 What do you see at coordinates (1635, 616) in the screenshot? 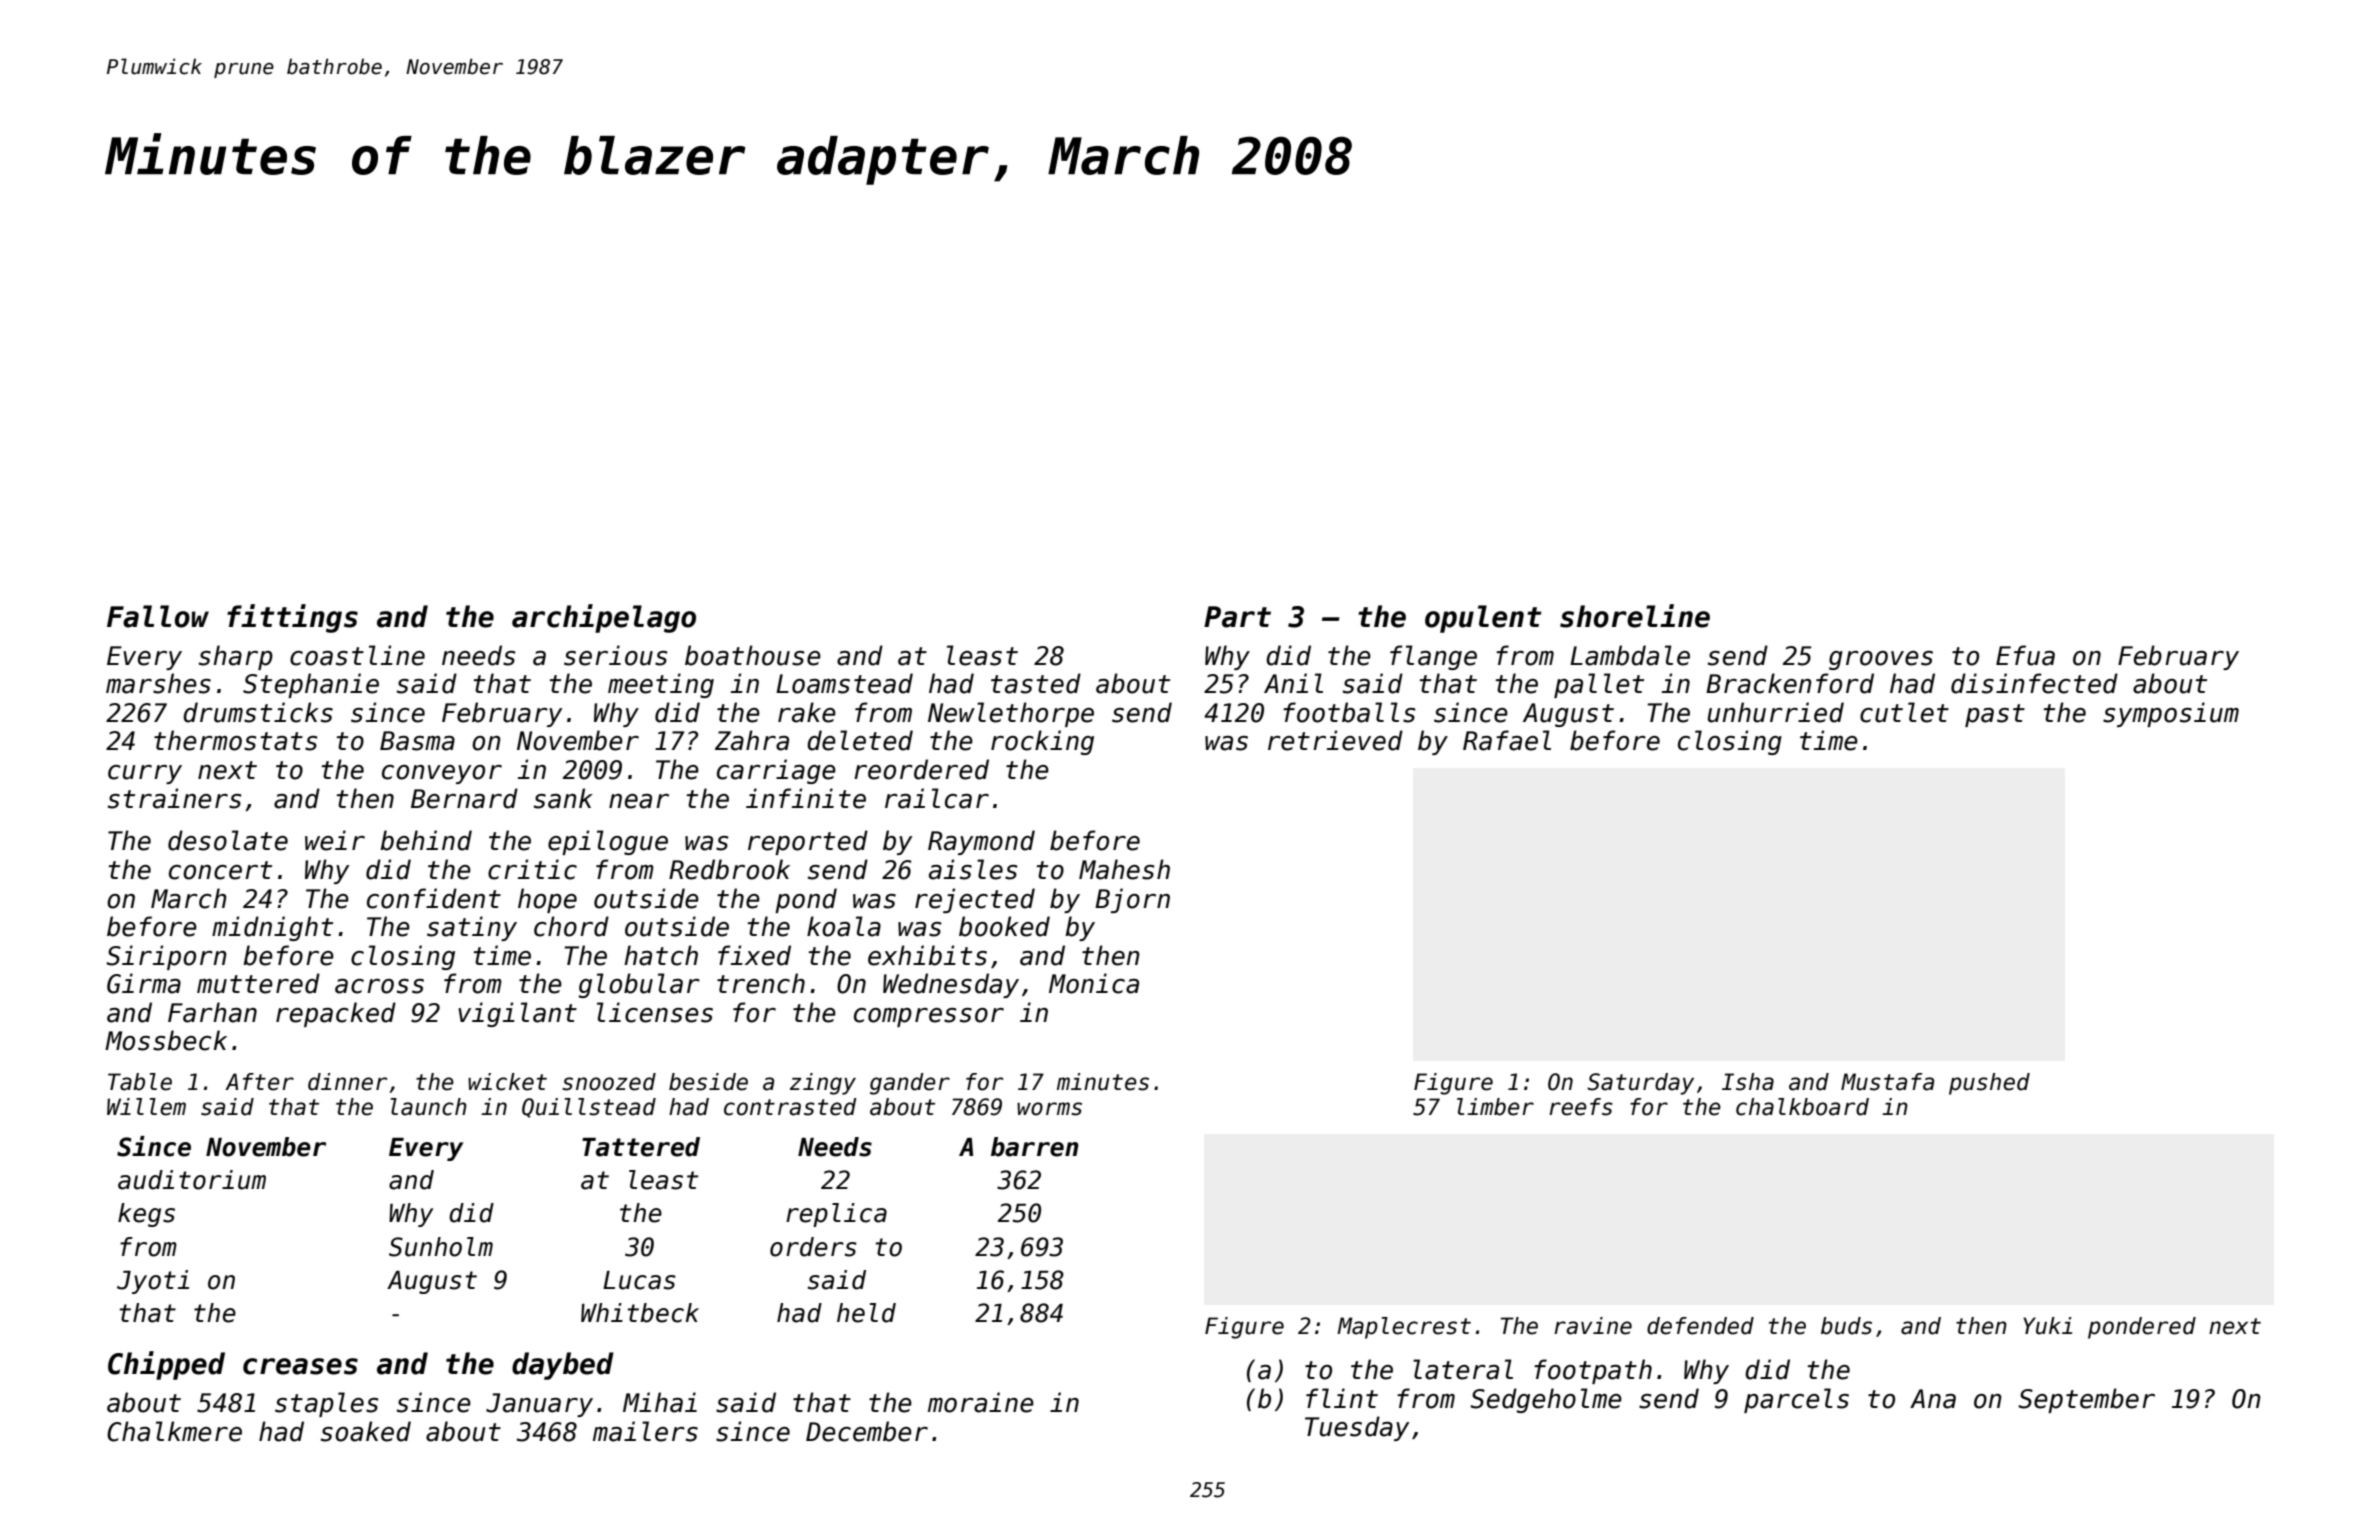
I see `shoreline` at bounding box center [1635, 616].
